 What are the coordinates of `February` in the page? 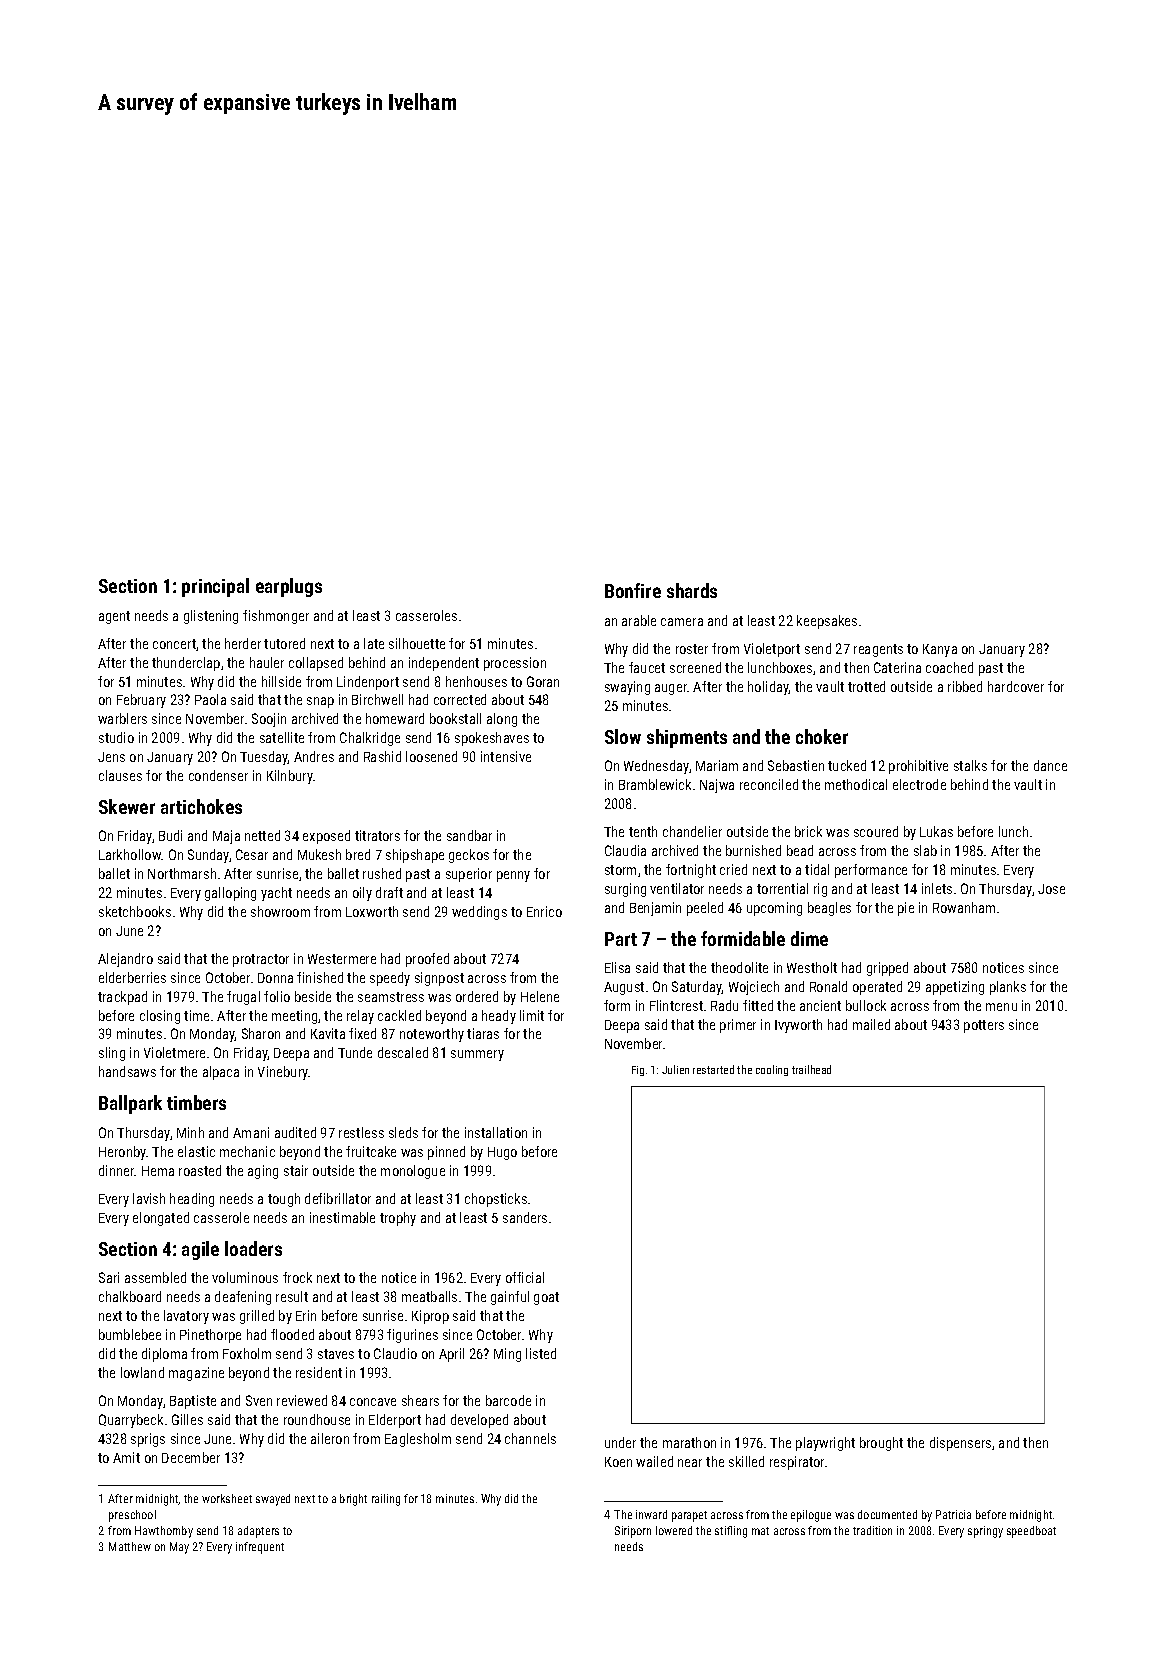 It's located at (141, 701).
